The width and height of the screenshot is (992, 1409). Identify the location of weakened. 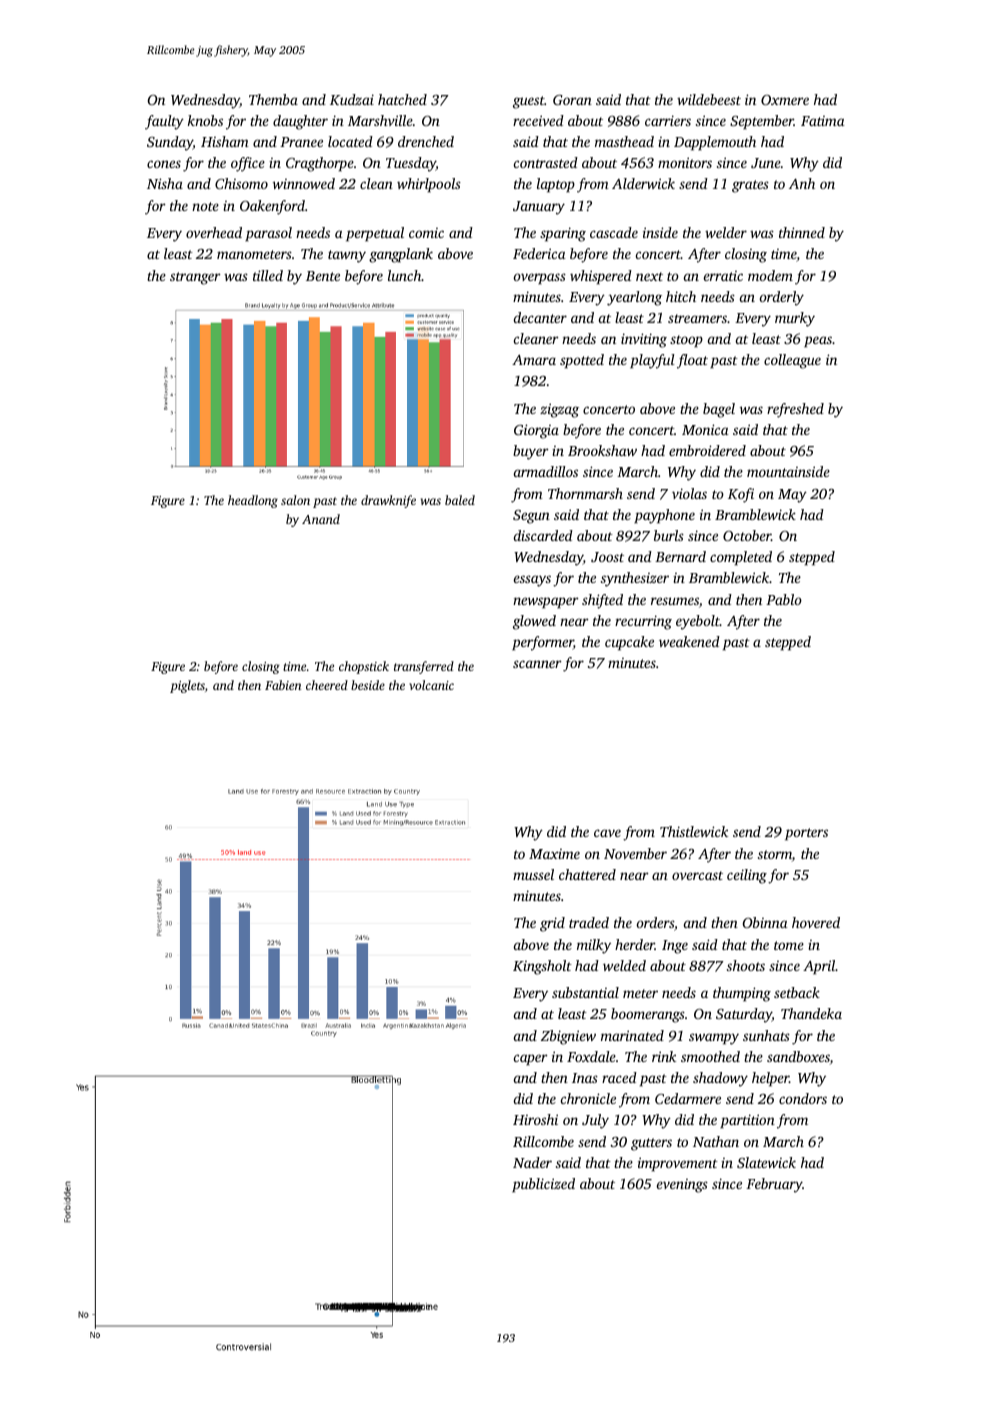
(689, 641).
